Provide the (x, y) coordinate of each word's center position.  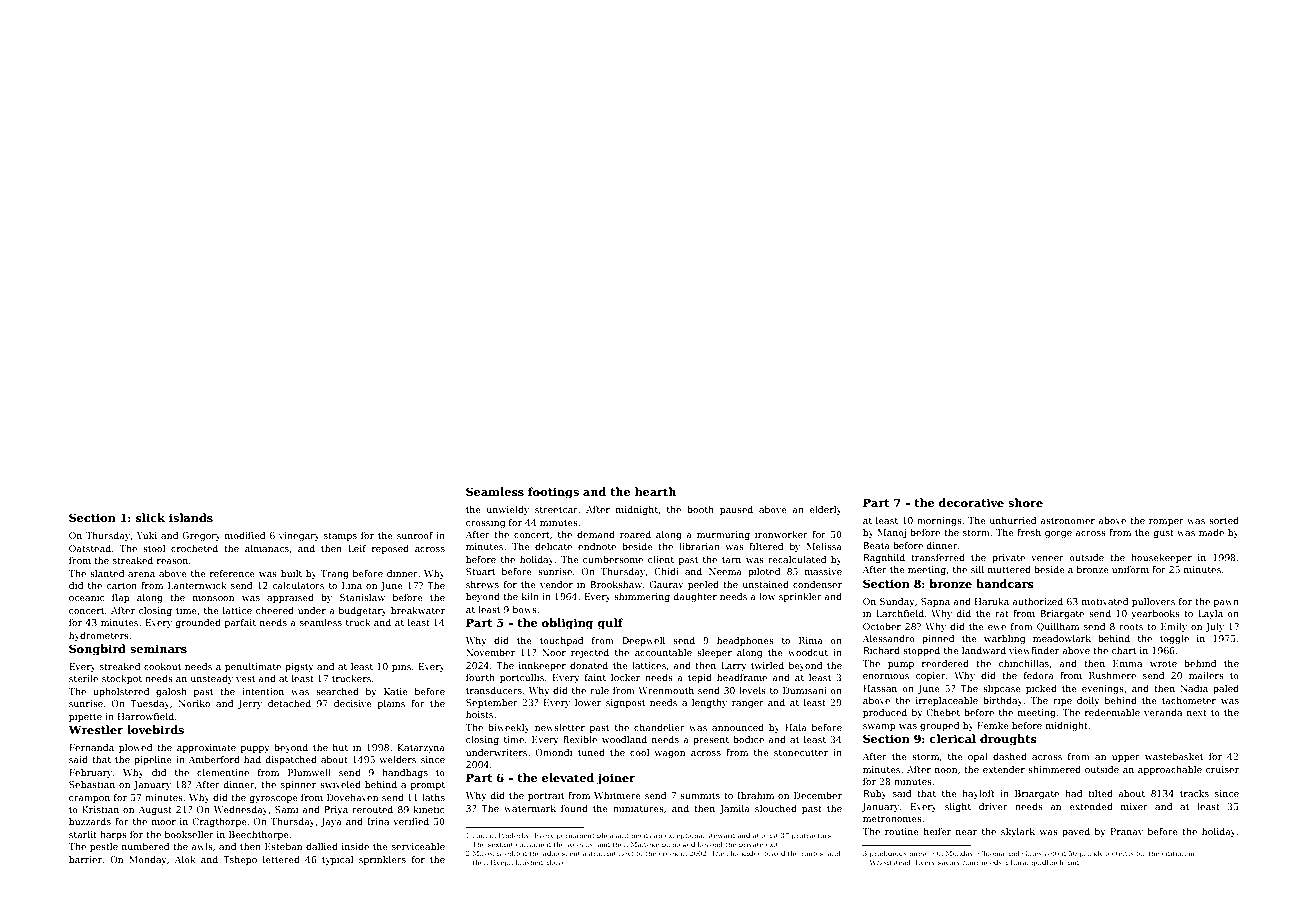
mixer (1134, 806)
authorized (1037, 601)
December (818, 795)
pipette (85, 717)
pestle (104, 847)
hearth (655, 491)
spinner (298, 785)
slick (150, 517)
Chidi (666, 571)
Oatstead (90, 548)
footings (553, 493)
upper (1126, 758)
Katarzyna (421, 748)
